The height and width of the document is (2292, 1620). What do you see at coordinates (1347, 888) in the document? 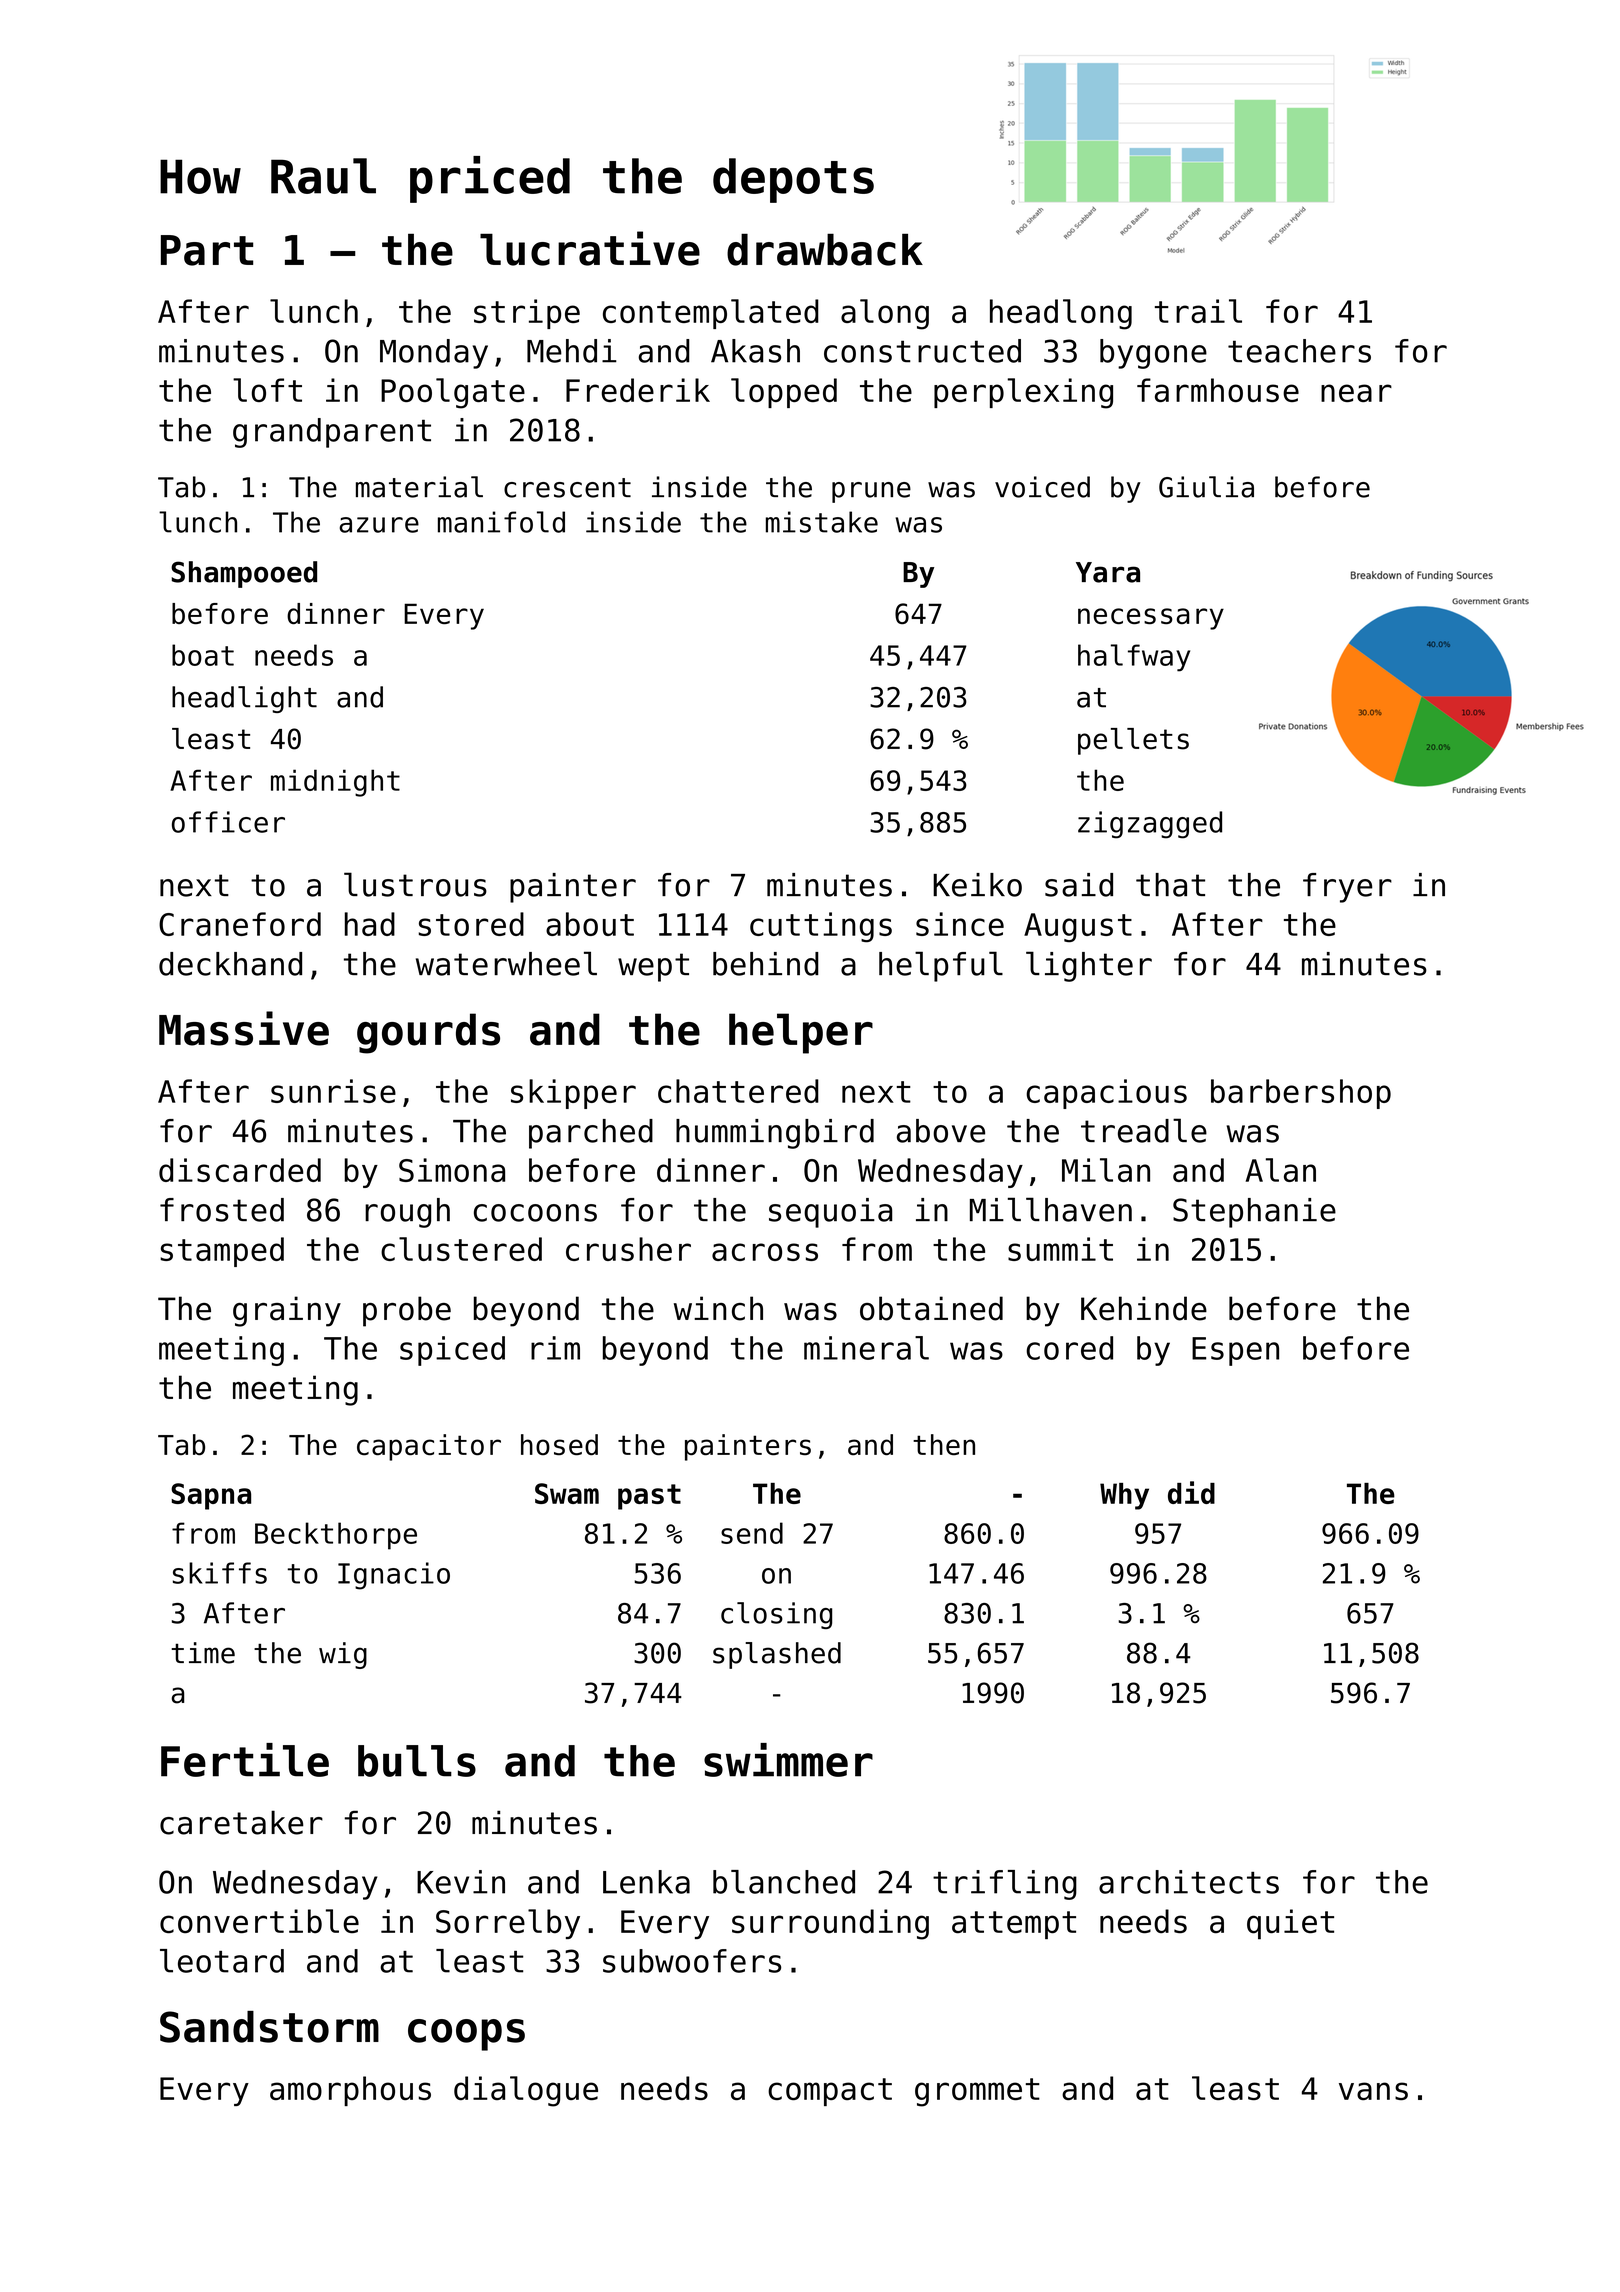
I see `fryer` at bounding box center [1347, 888].
